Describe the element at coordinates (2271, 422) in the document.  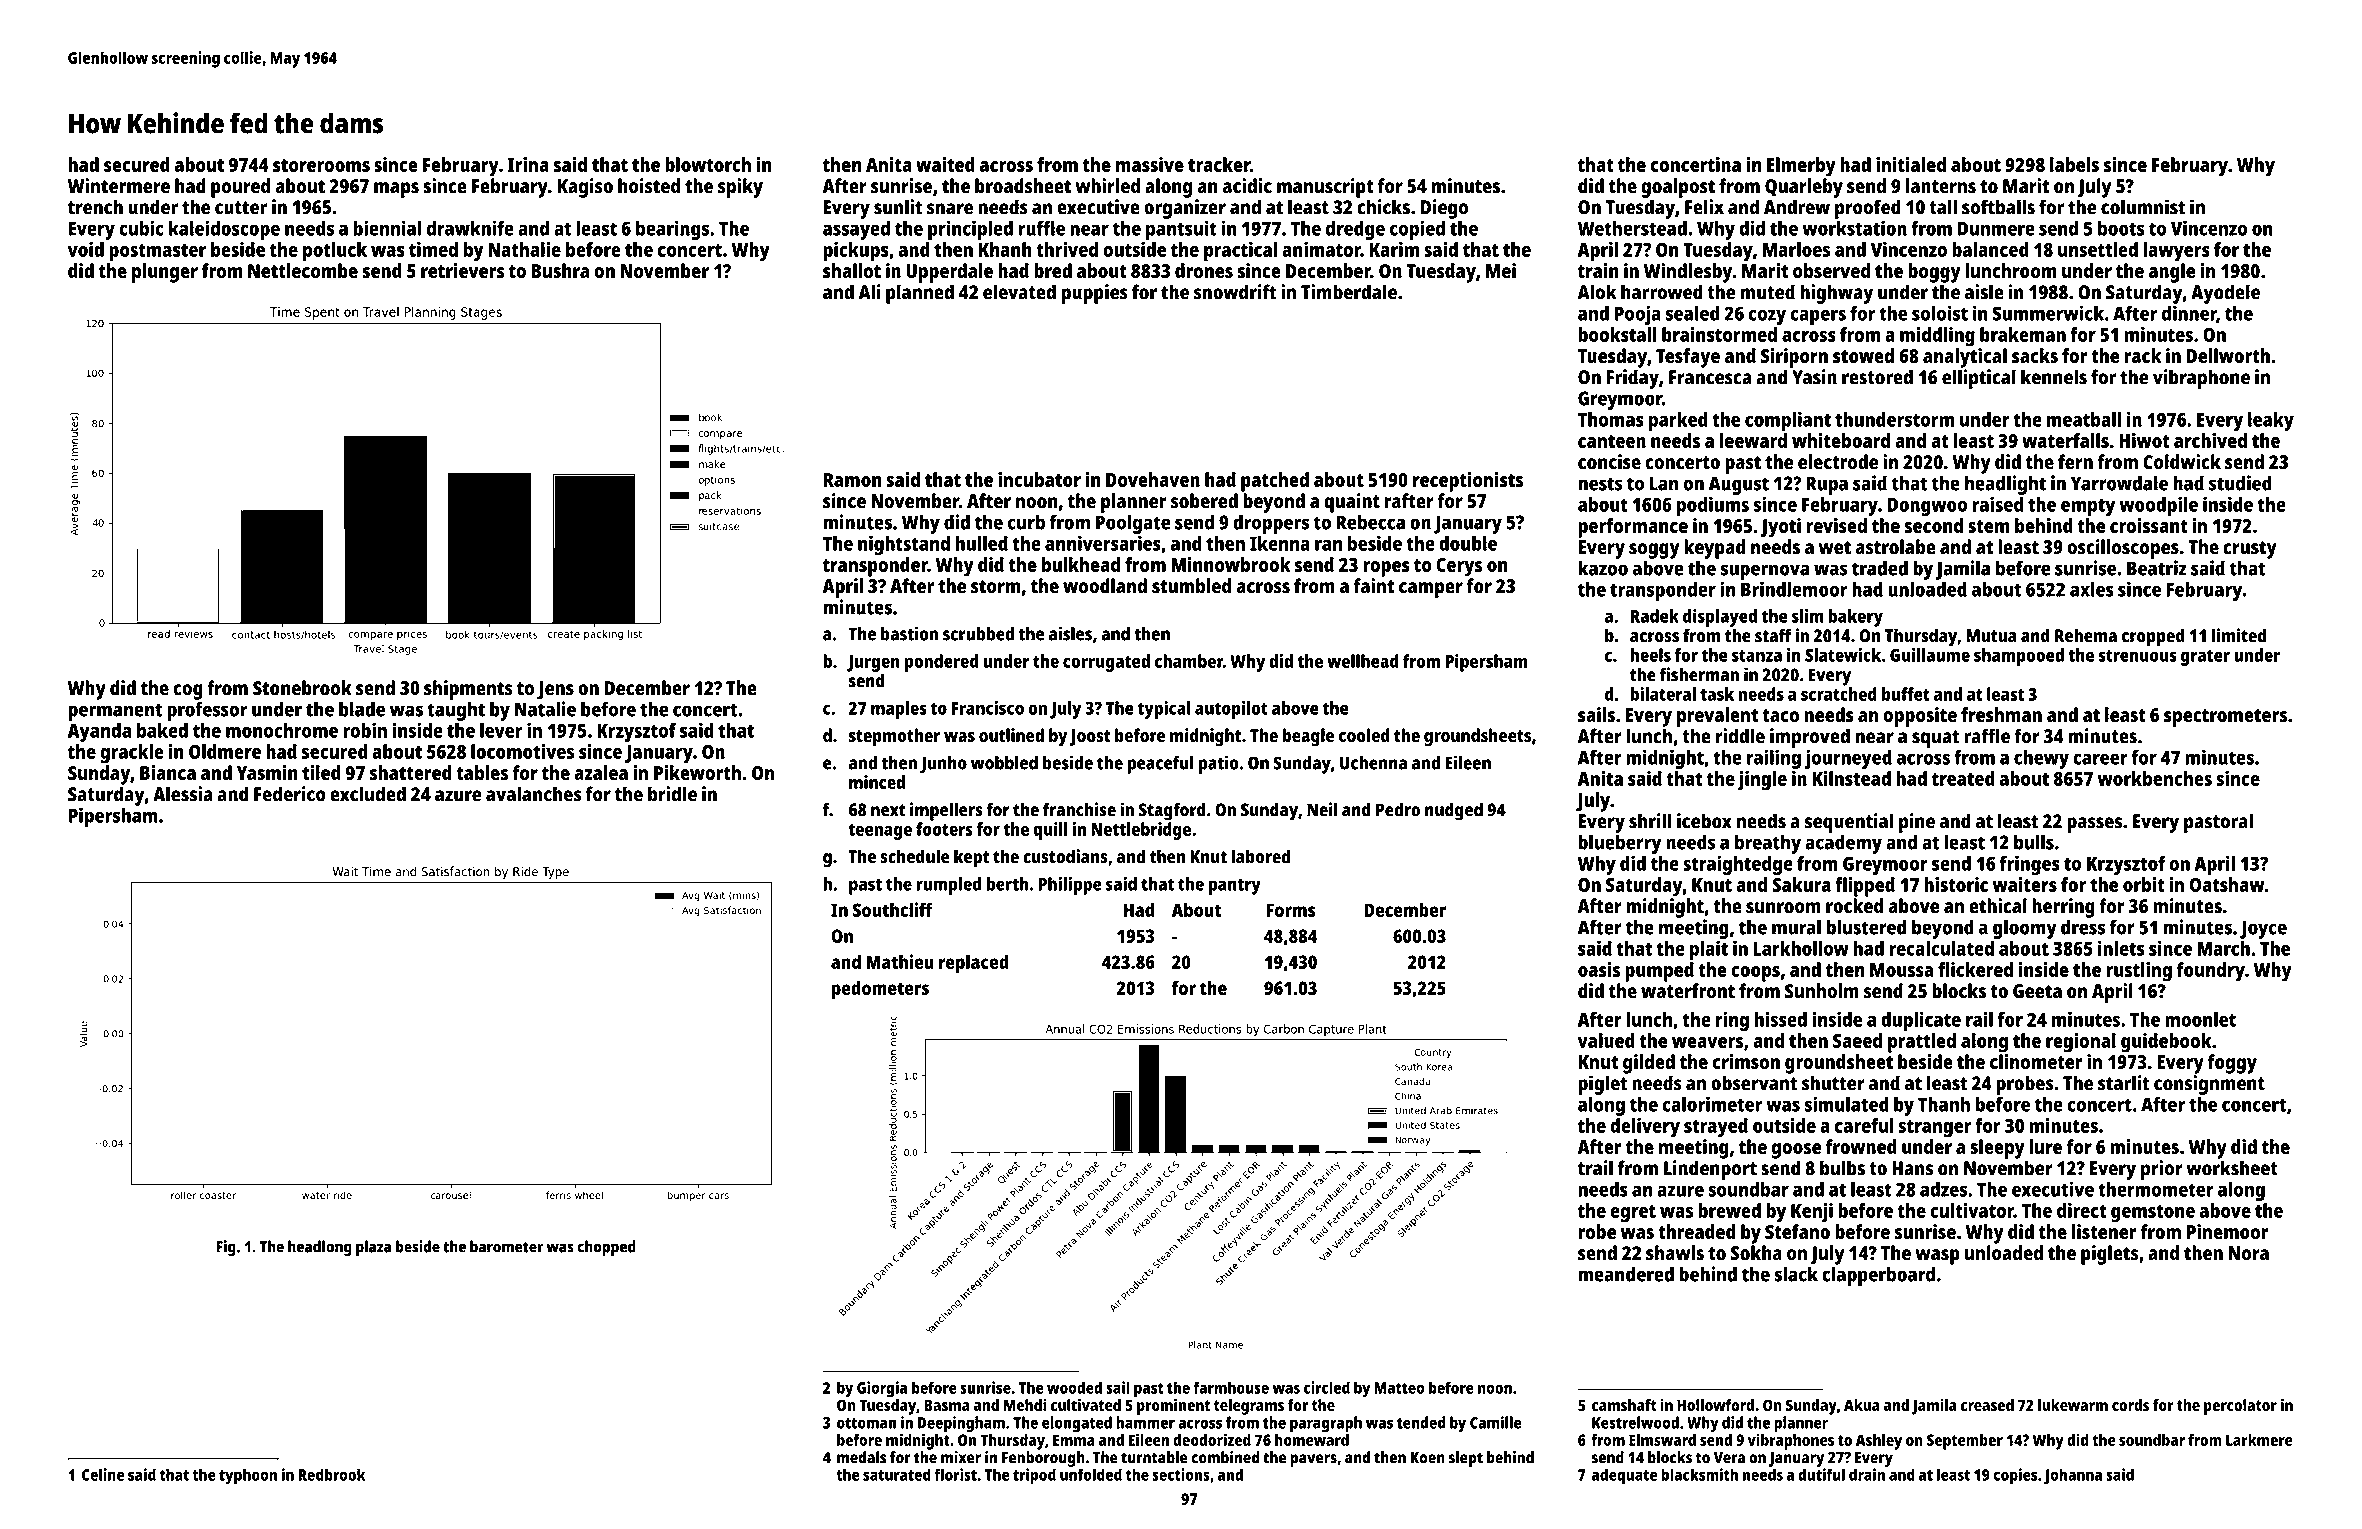
I see `leaky` at that location.
